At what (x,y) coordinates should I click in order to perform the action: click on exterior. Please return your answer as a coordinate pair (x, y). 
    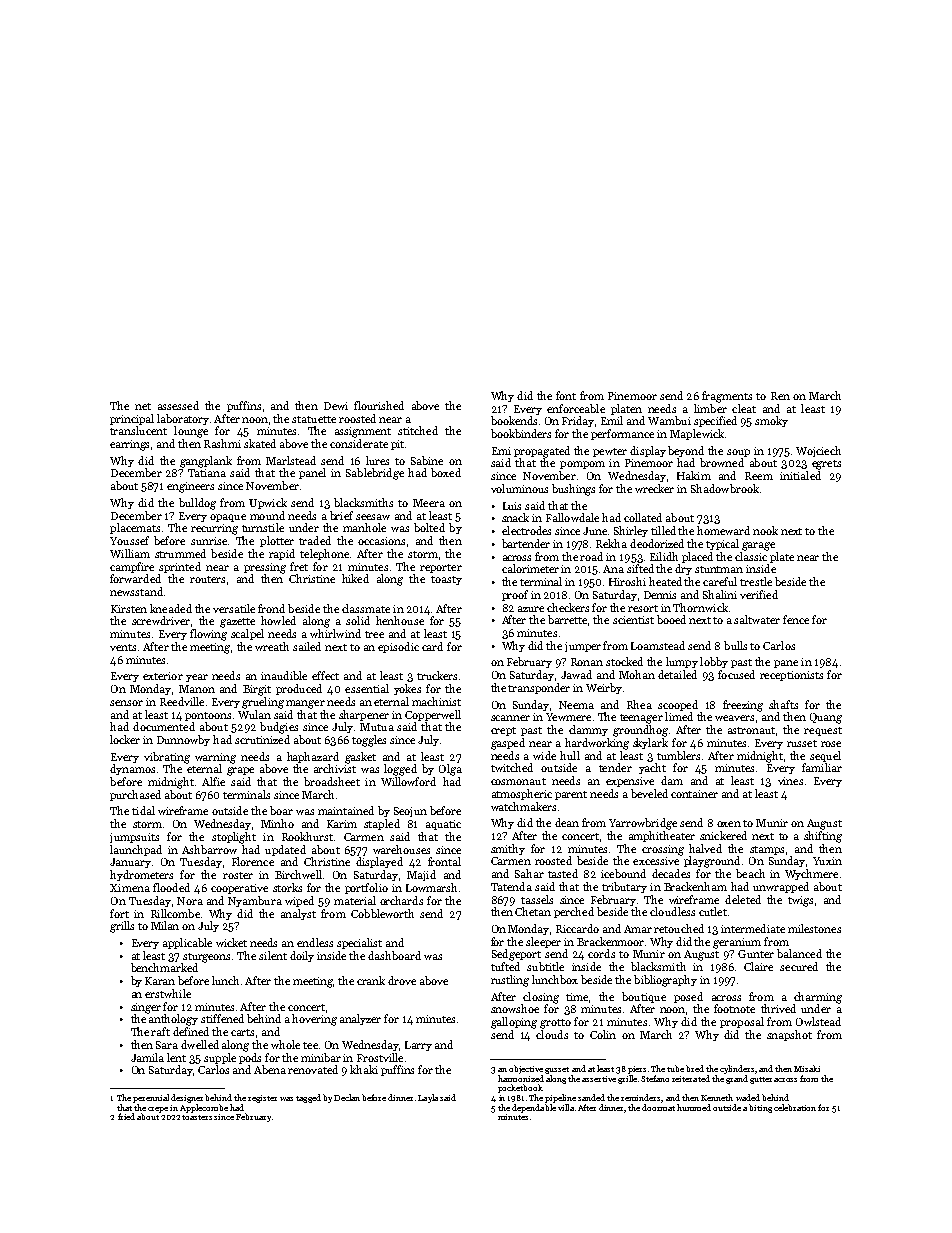
    Looking at the image, I should click on (163, 676).
